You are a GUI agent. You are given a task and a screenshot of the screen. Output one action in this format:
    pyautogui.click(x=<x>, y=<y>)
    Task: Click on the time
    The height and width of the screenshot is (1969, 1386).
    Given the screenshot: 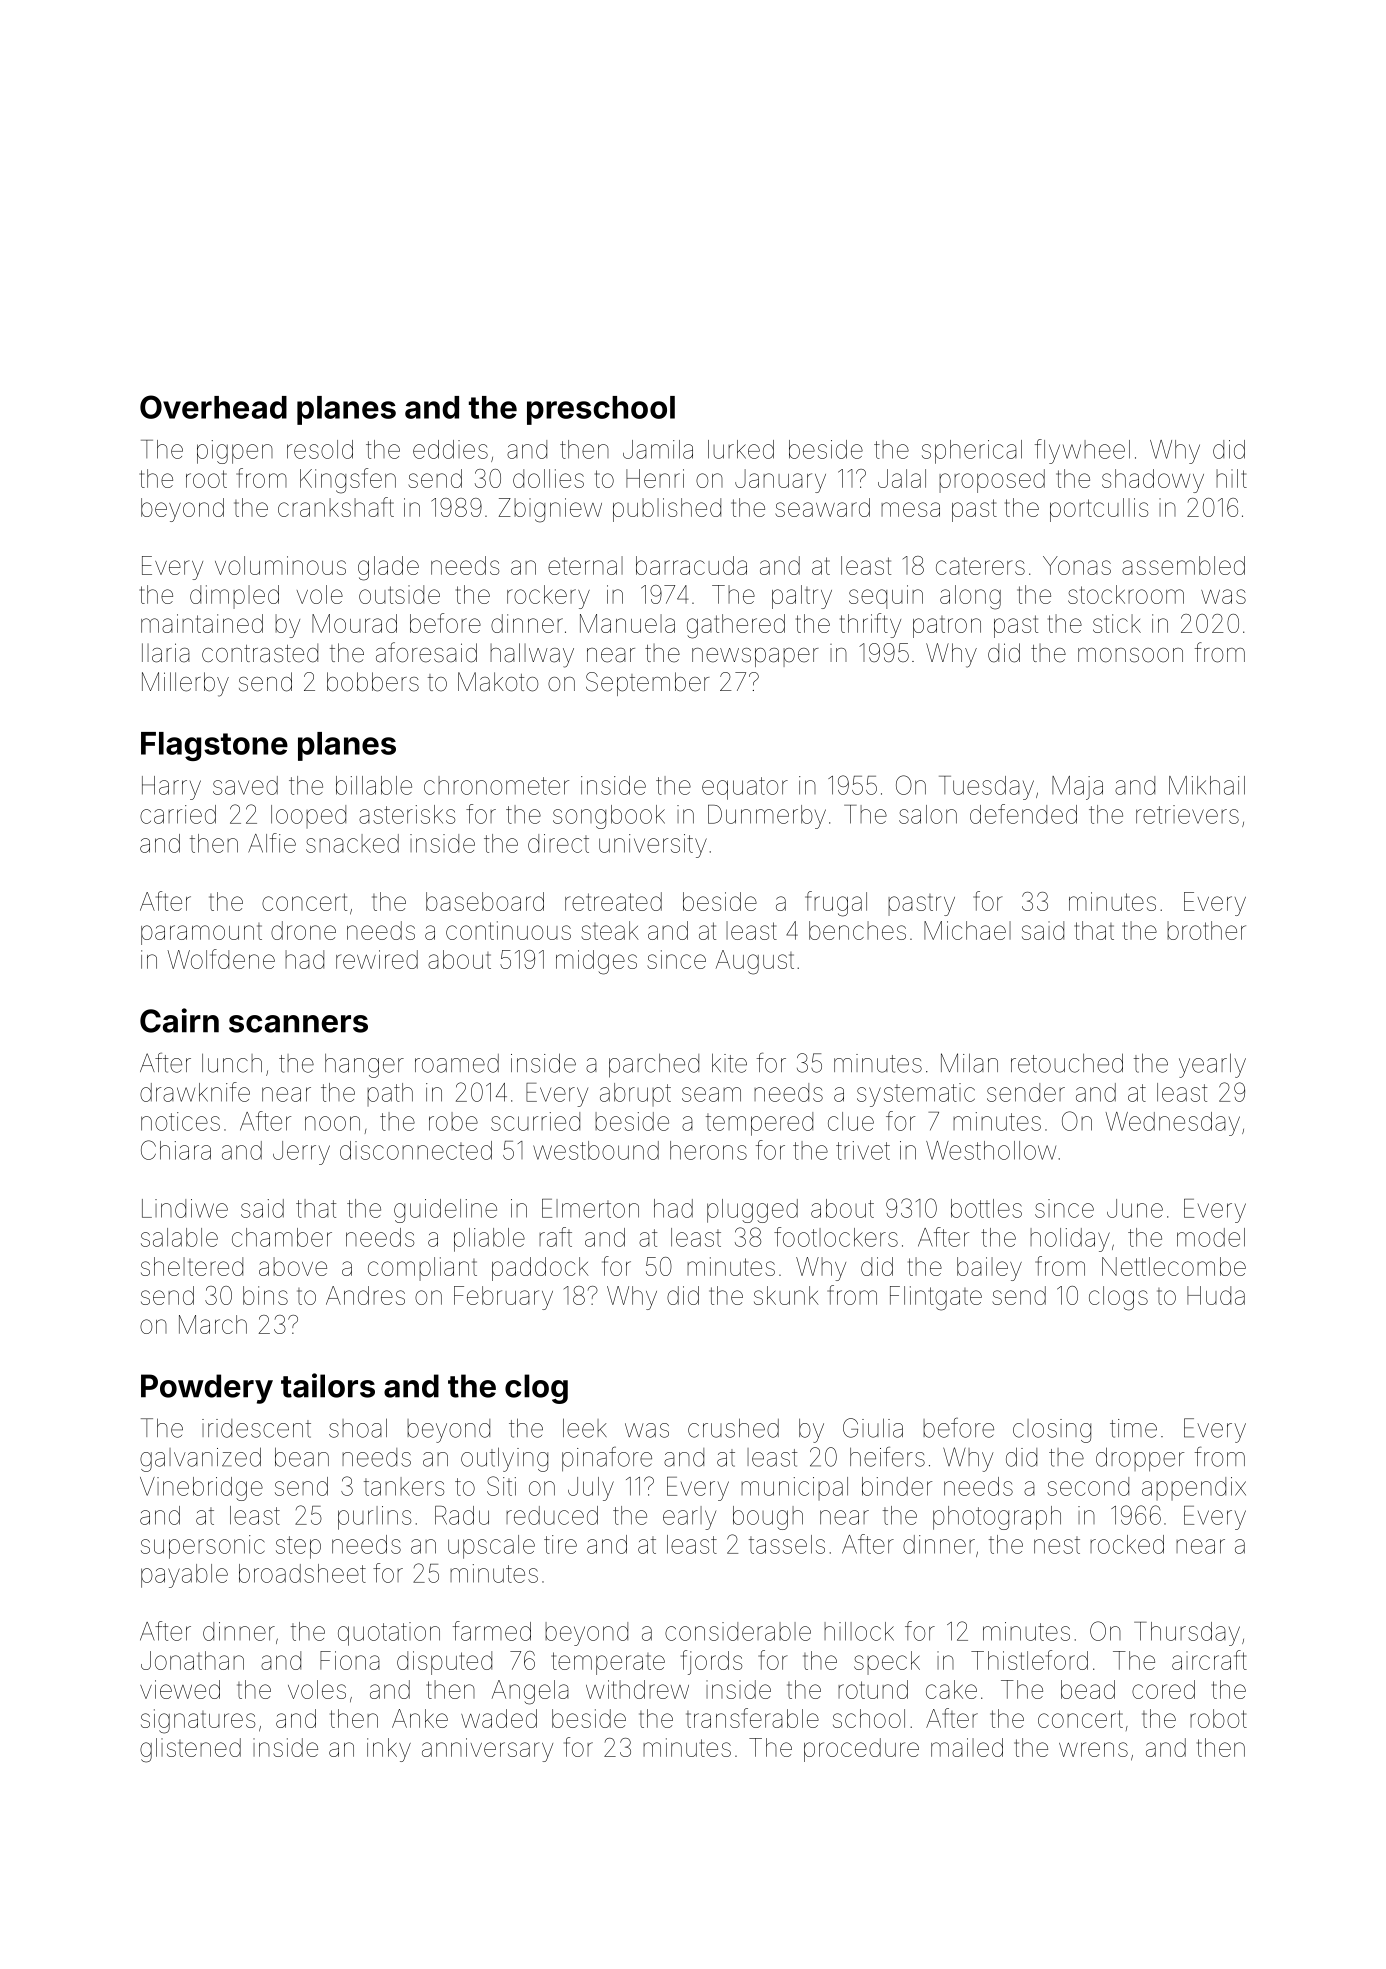 What is the action you would take?
    pyautogui.click(x=1133, y=1428)
